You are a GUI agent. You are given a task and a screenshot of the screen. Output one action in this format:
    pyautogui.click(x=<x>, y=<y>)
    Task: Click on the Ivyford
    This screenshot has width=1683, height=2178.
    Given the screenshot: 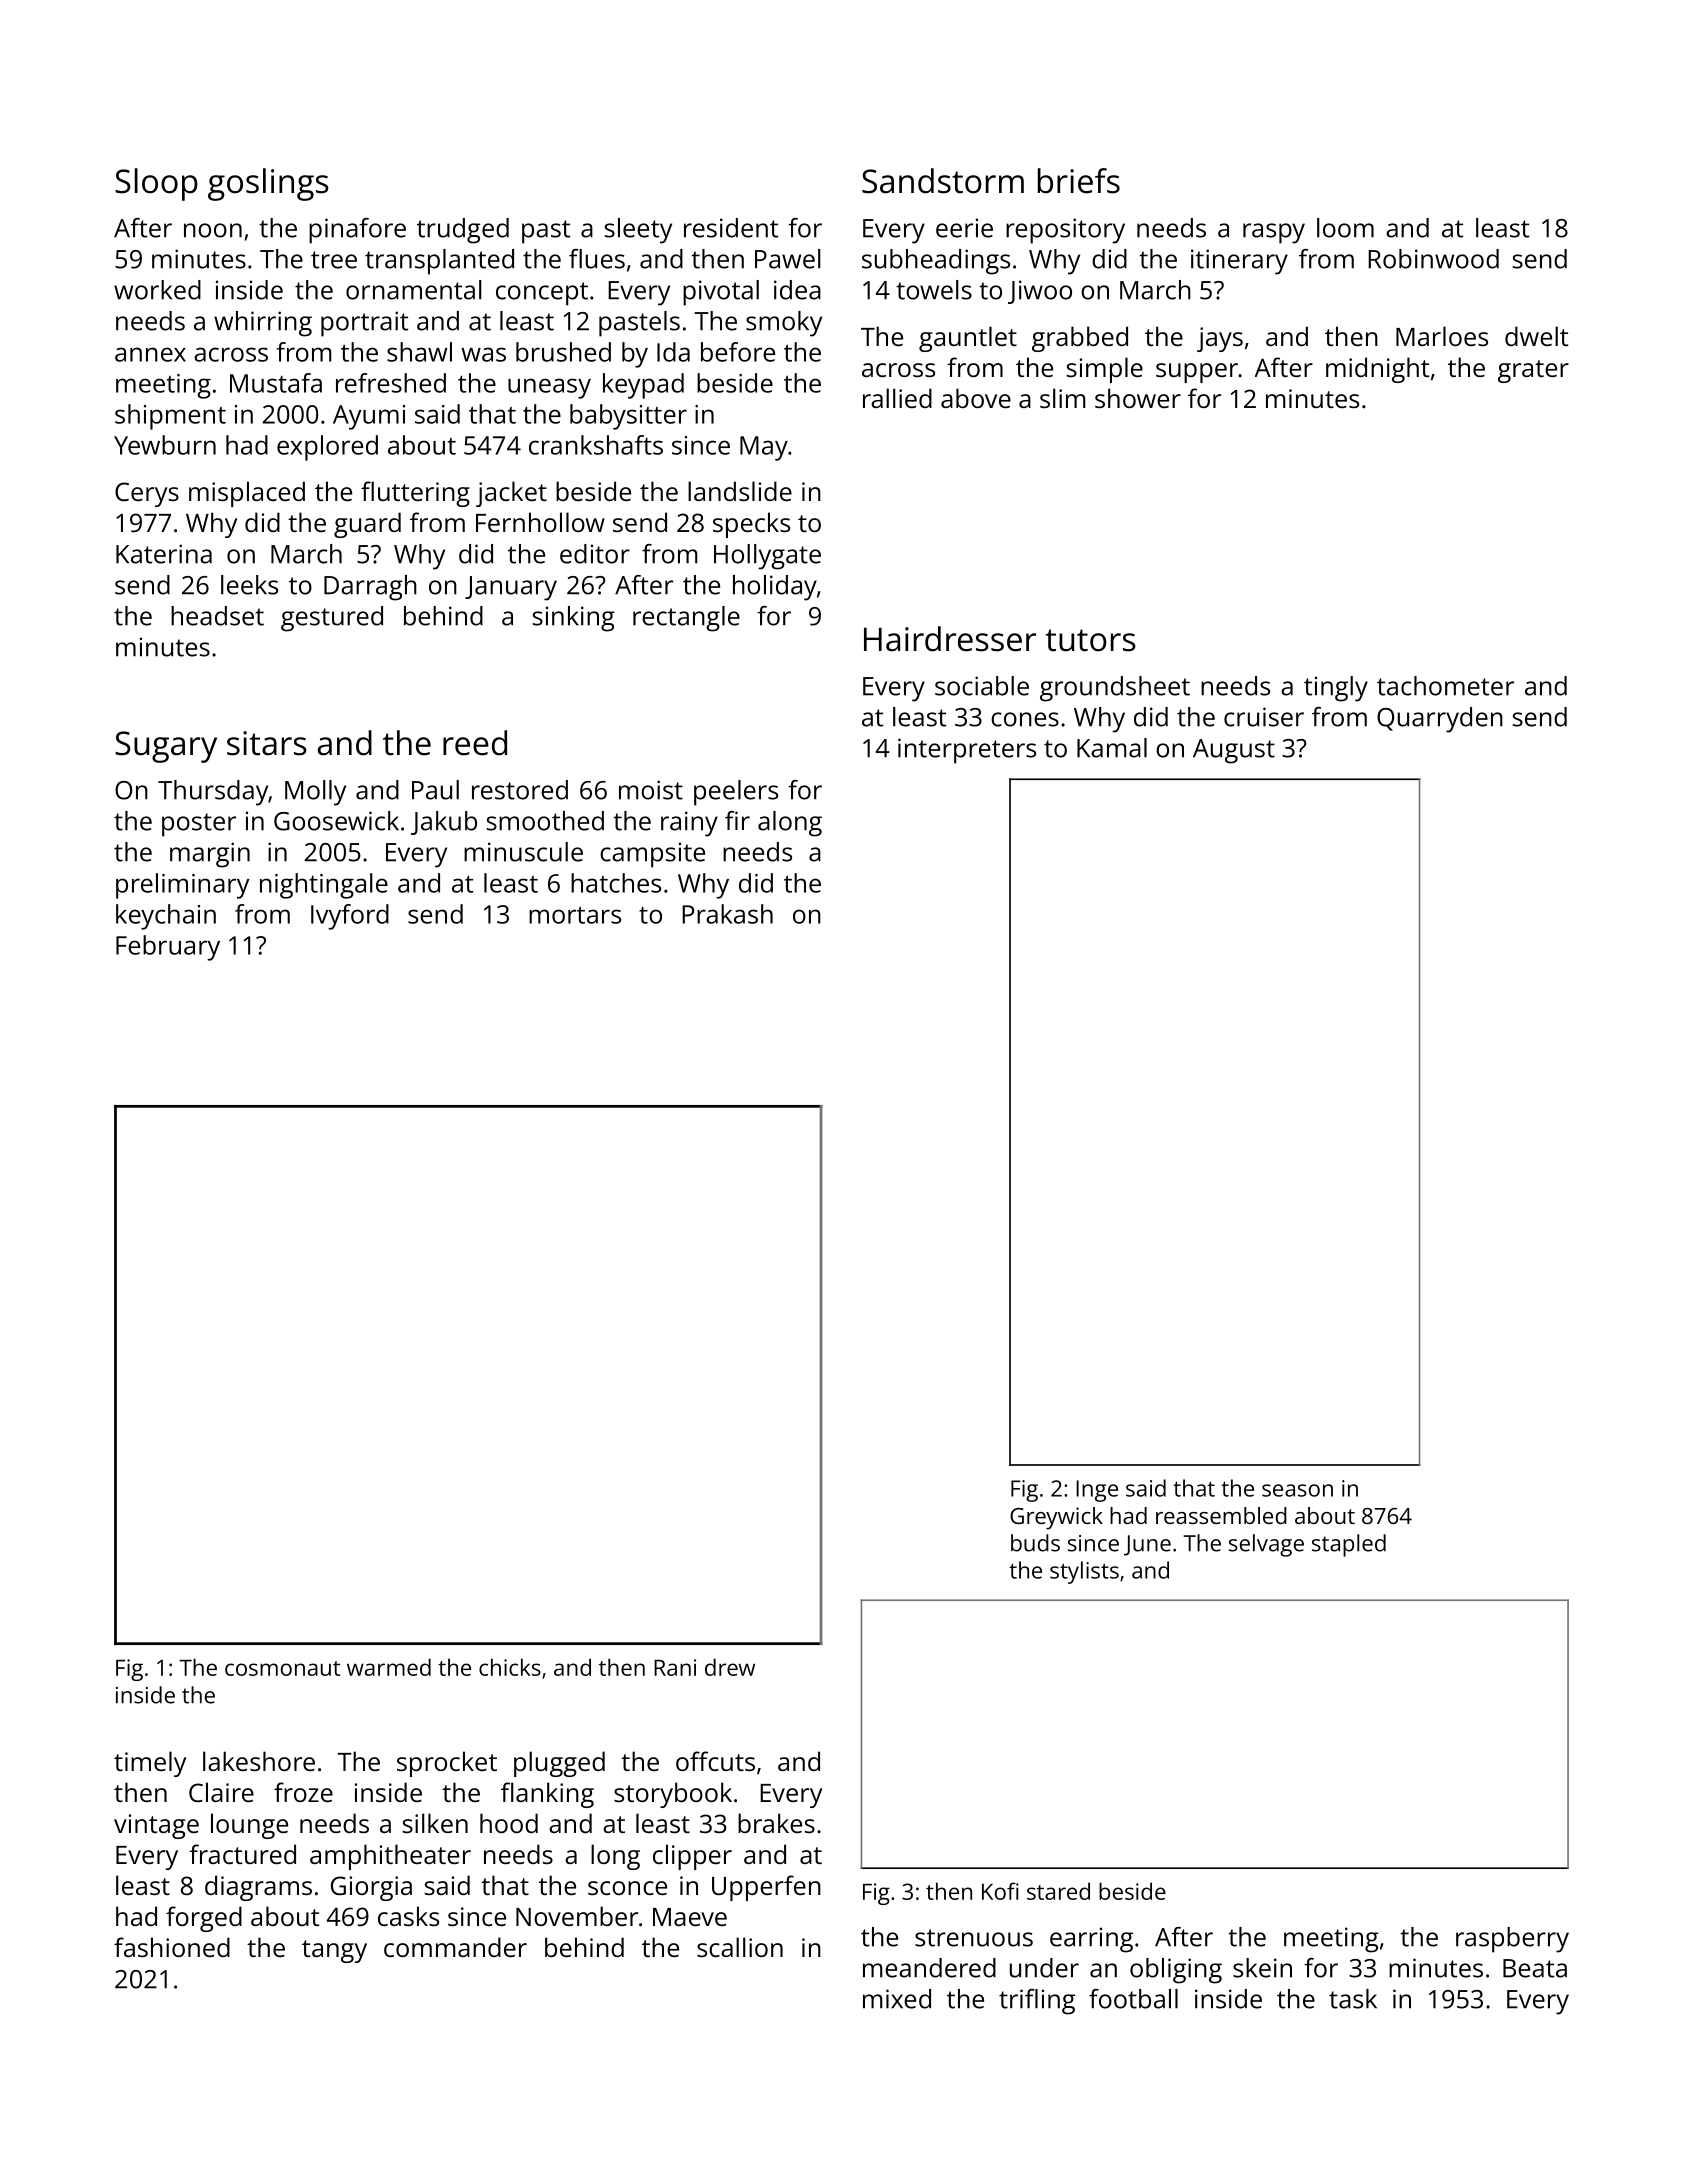 What is the action you would take?
    pyautogui.click(x=350, y=917)
